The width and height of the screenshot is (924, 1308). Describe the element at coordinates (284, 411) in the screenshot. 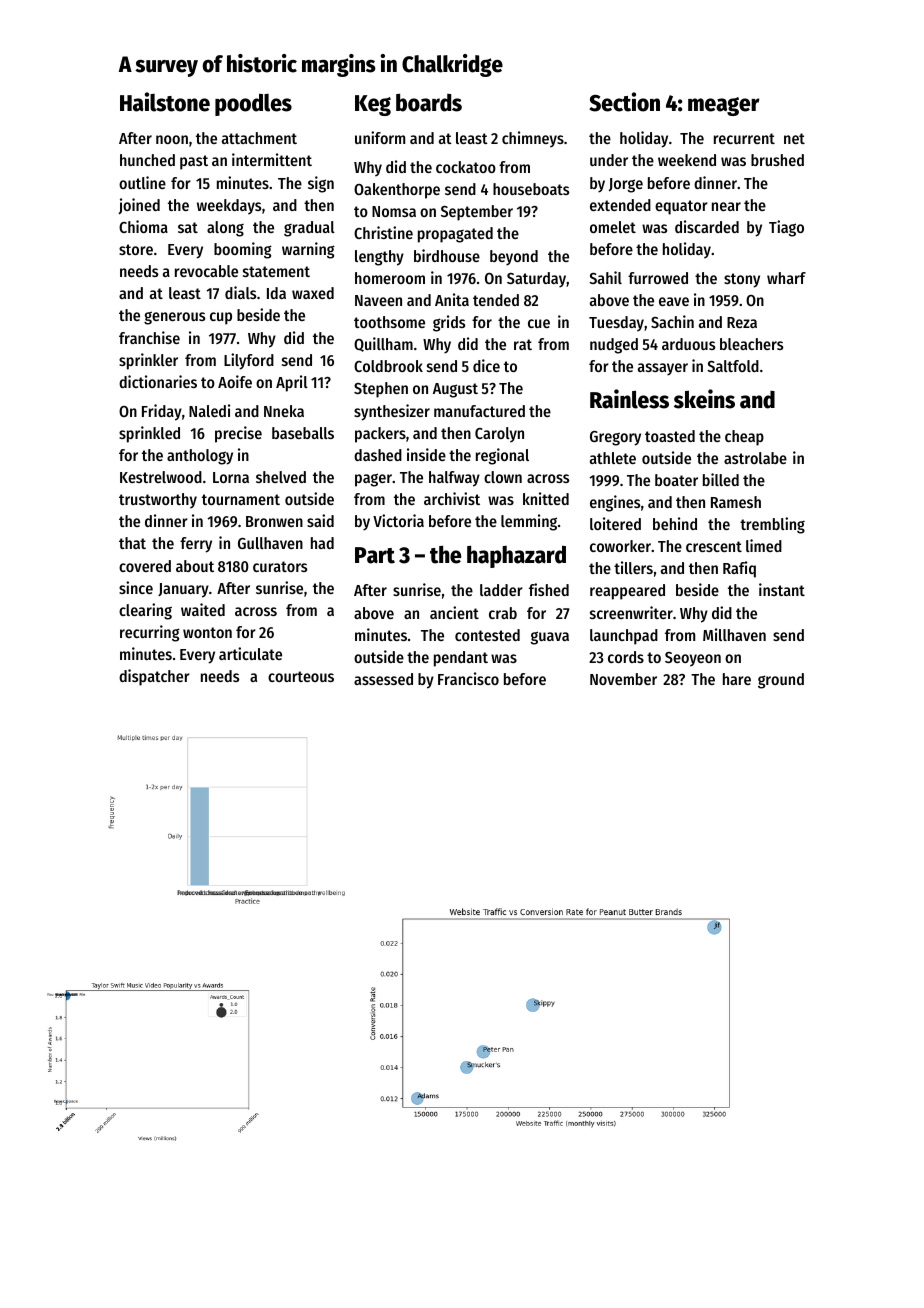

I see `Nneka` at that location.
